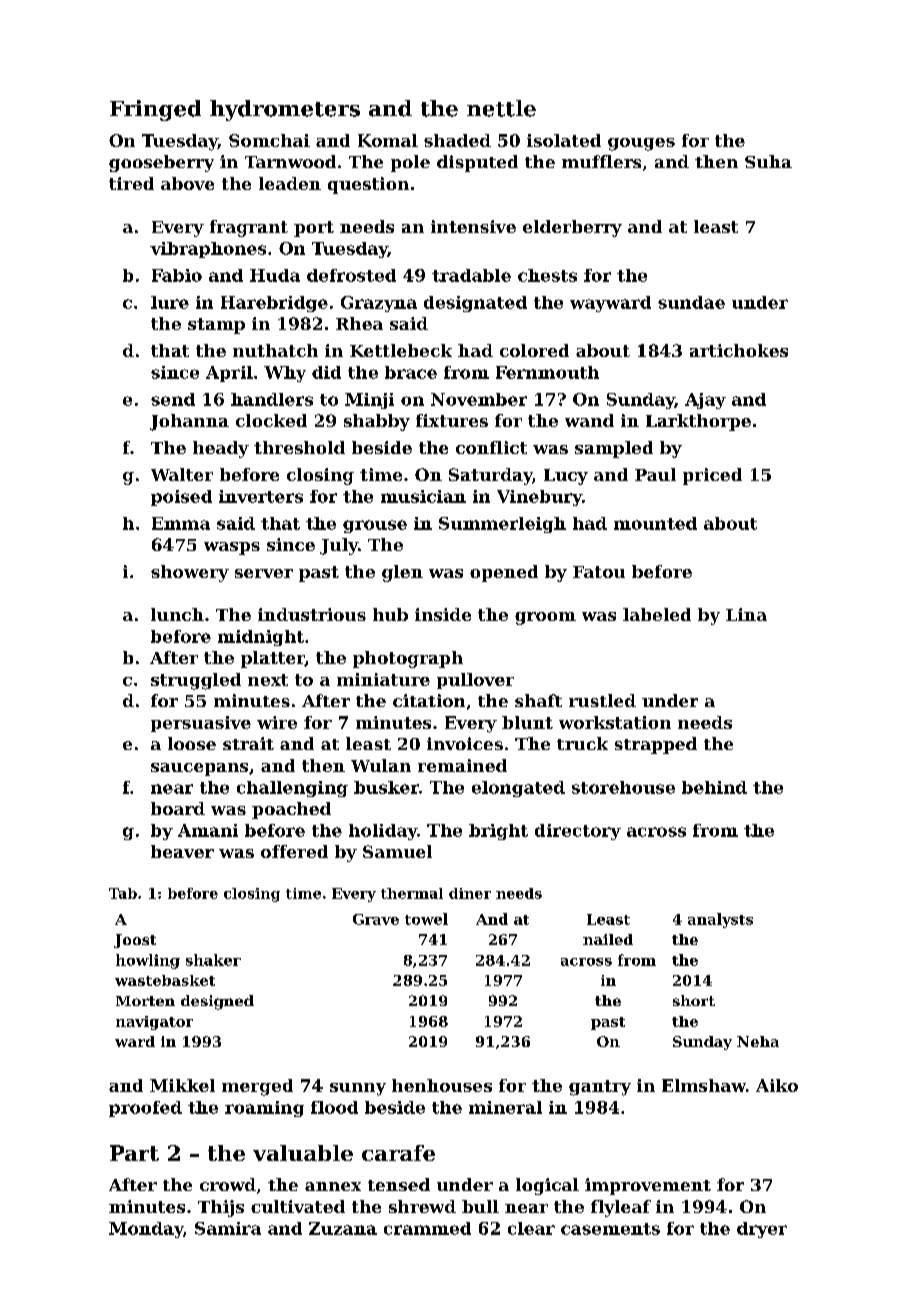  Describe the element at coordinates (146, 1230) in the image. I see `Monday` at that location.
